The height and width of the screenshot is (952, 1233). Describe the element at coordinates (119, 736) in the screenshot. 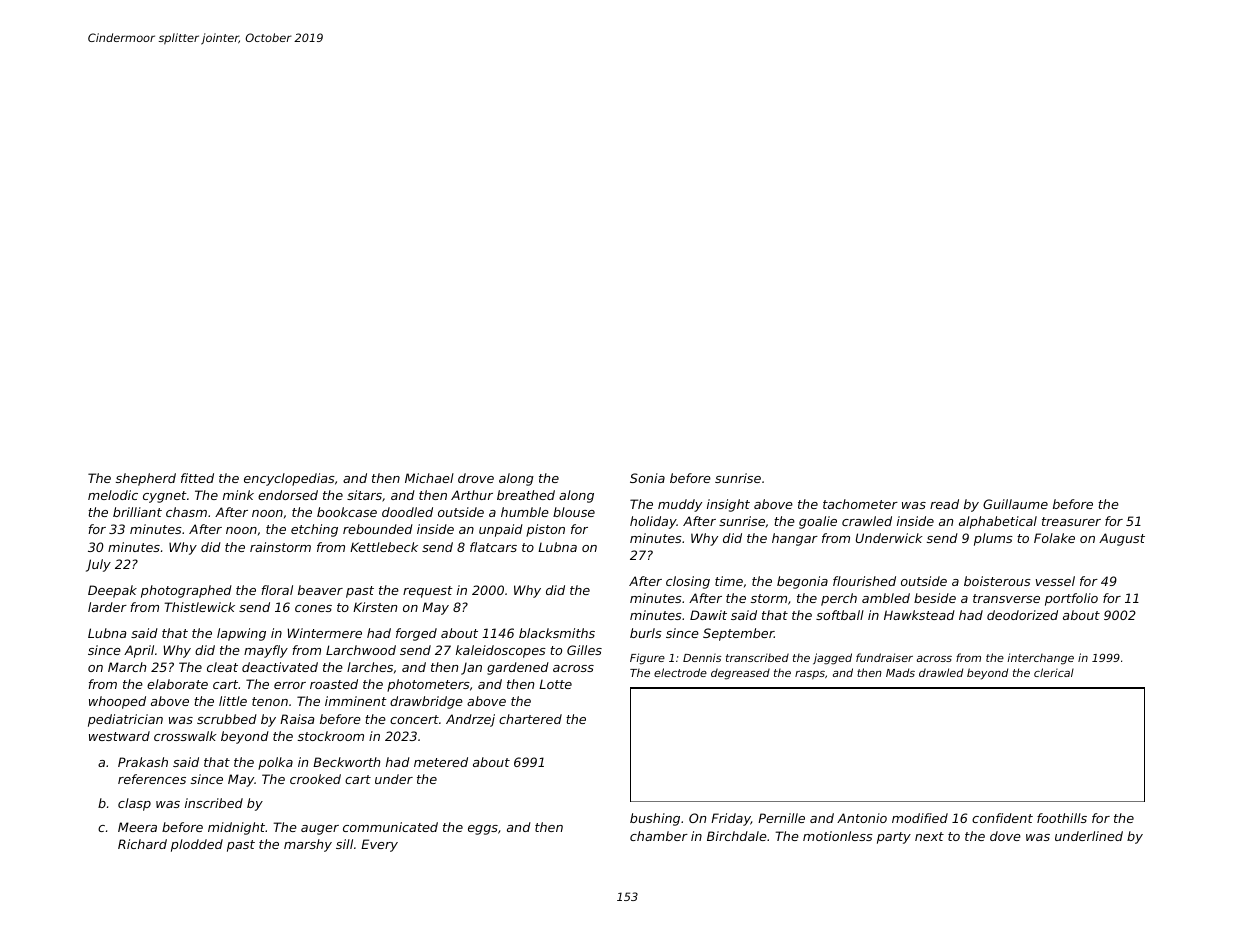

I see `westward` at that location.
